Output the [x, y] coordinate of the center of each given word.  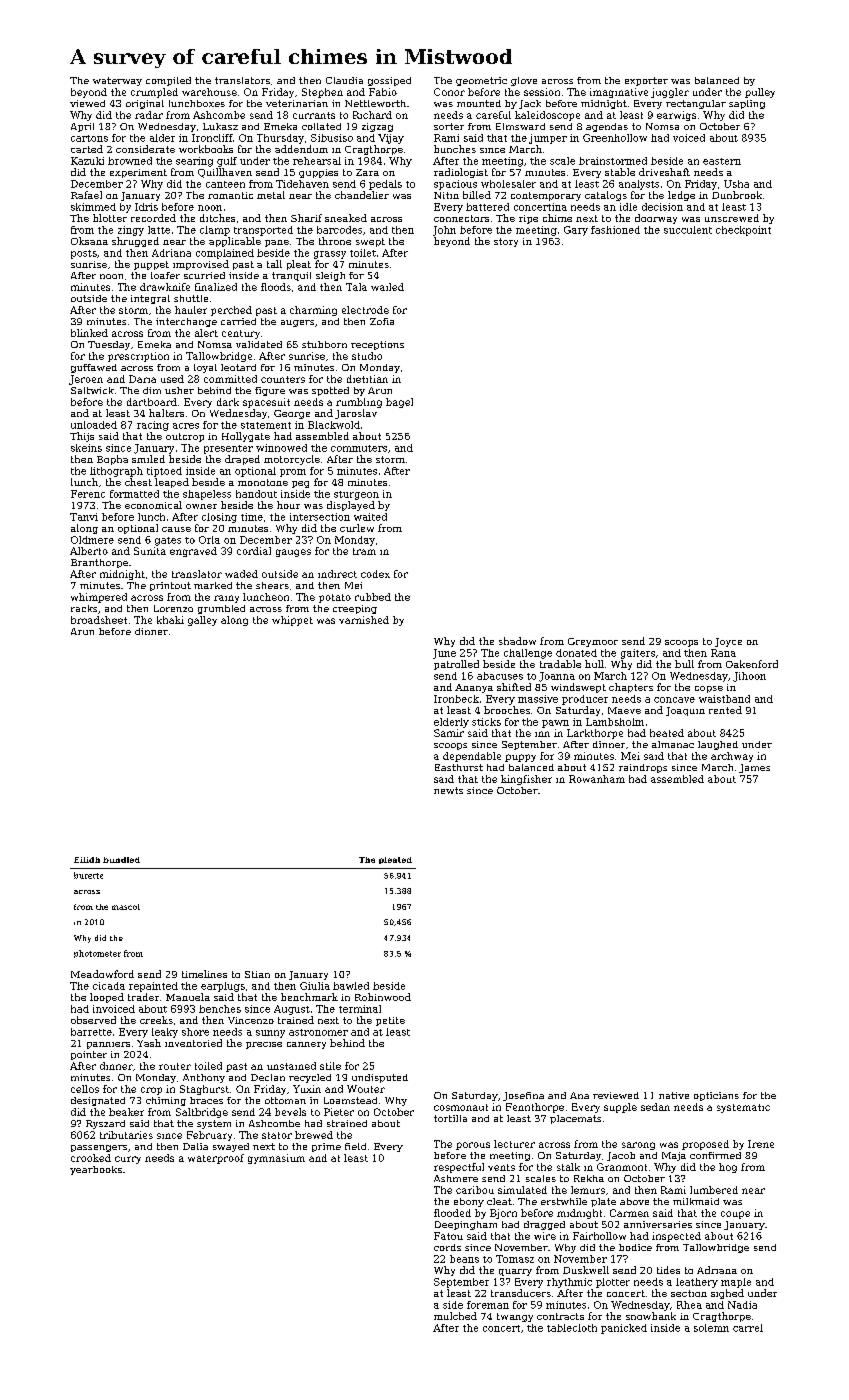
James [754, 768]
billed [477, 195]
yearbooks [96, 1170]
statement [266, 425]
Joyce [728, 642]
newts [448, 790]
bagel [399, 403]
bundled [121, 860]
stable [620, 172]
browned [130, 161]
